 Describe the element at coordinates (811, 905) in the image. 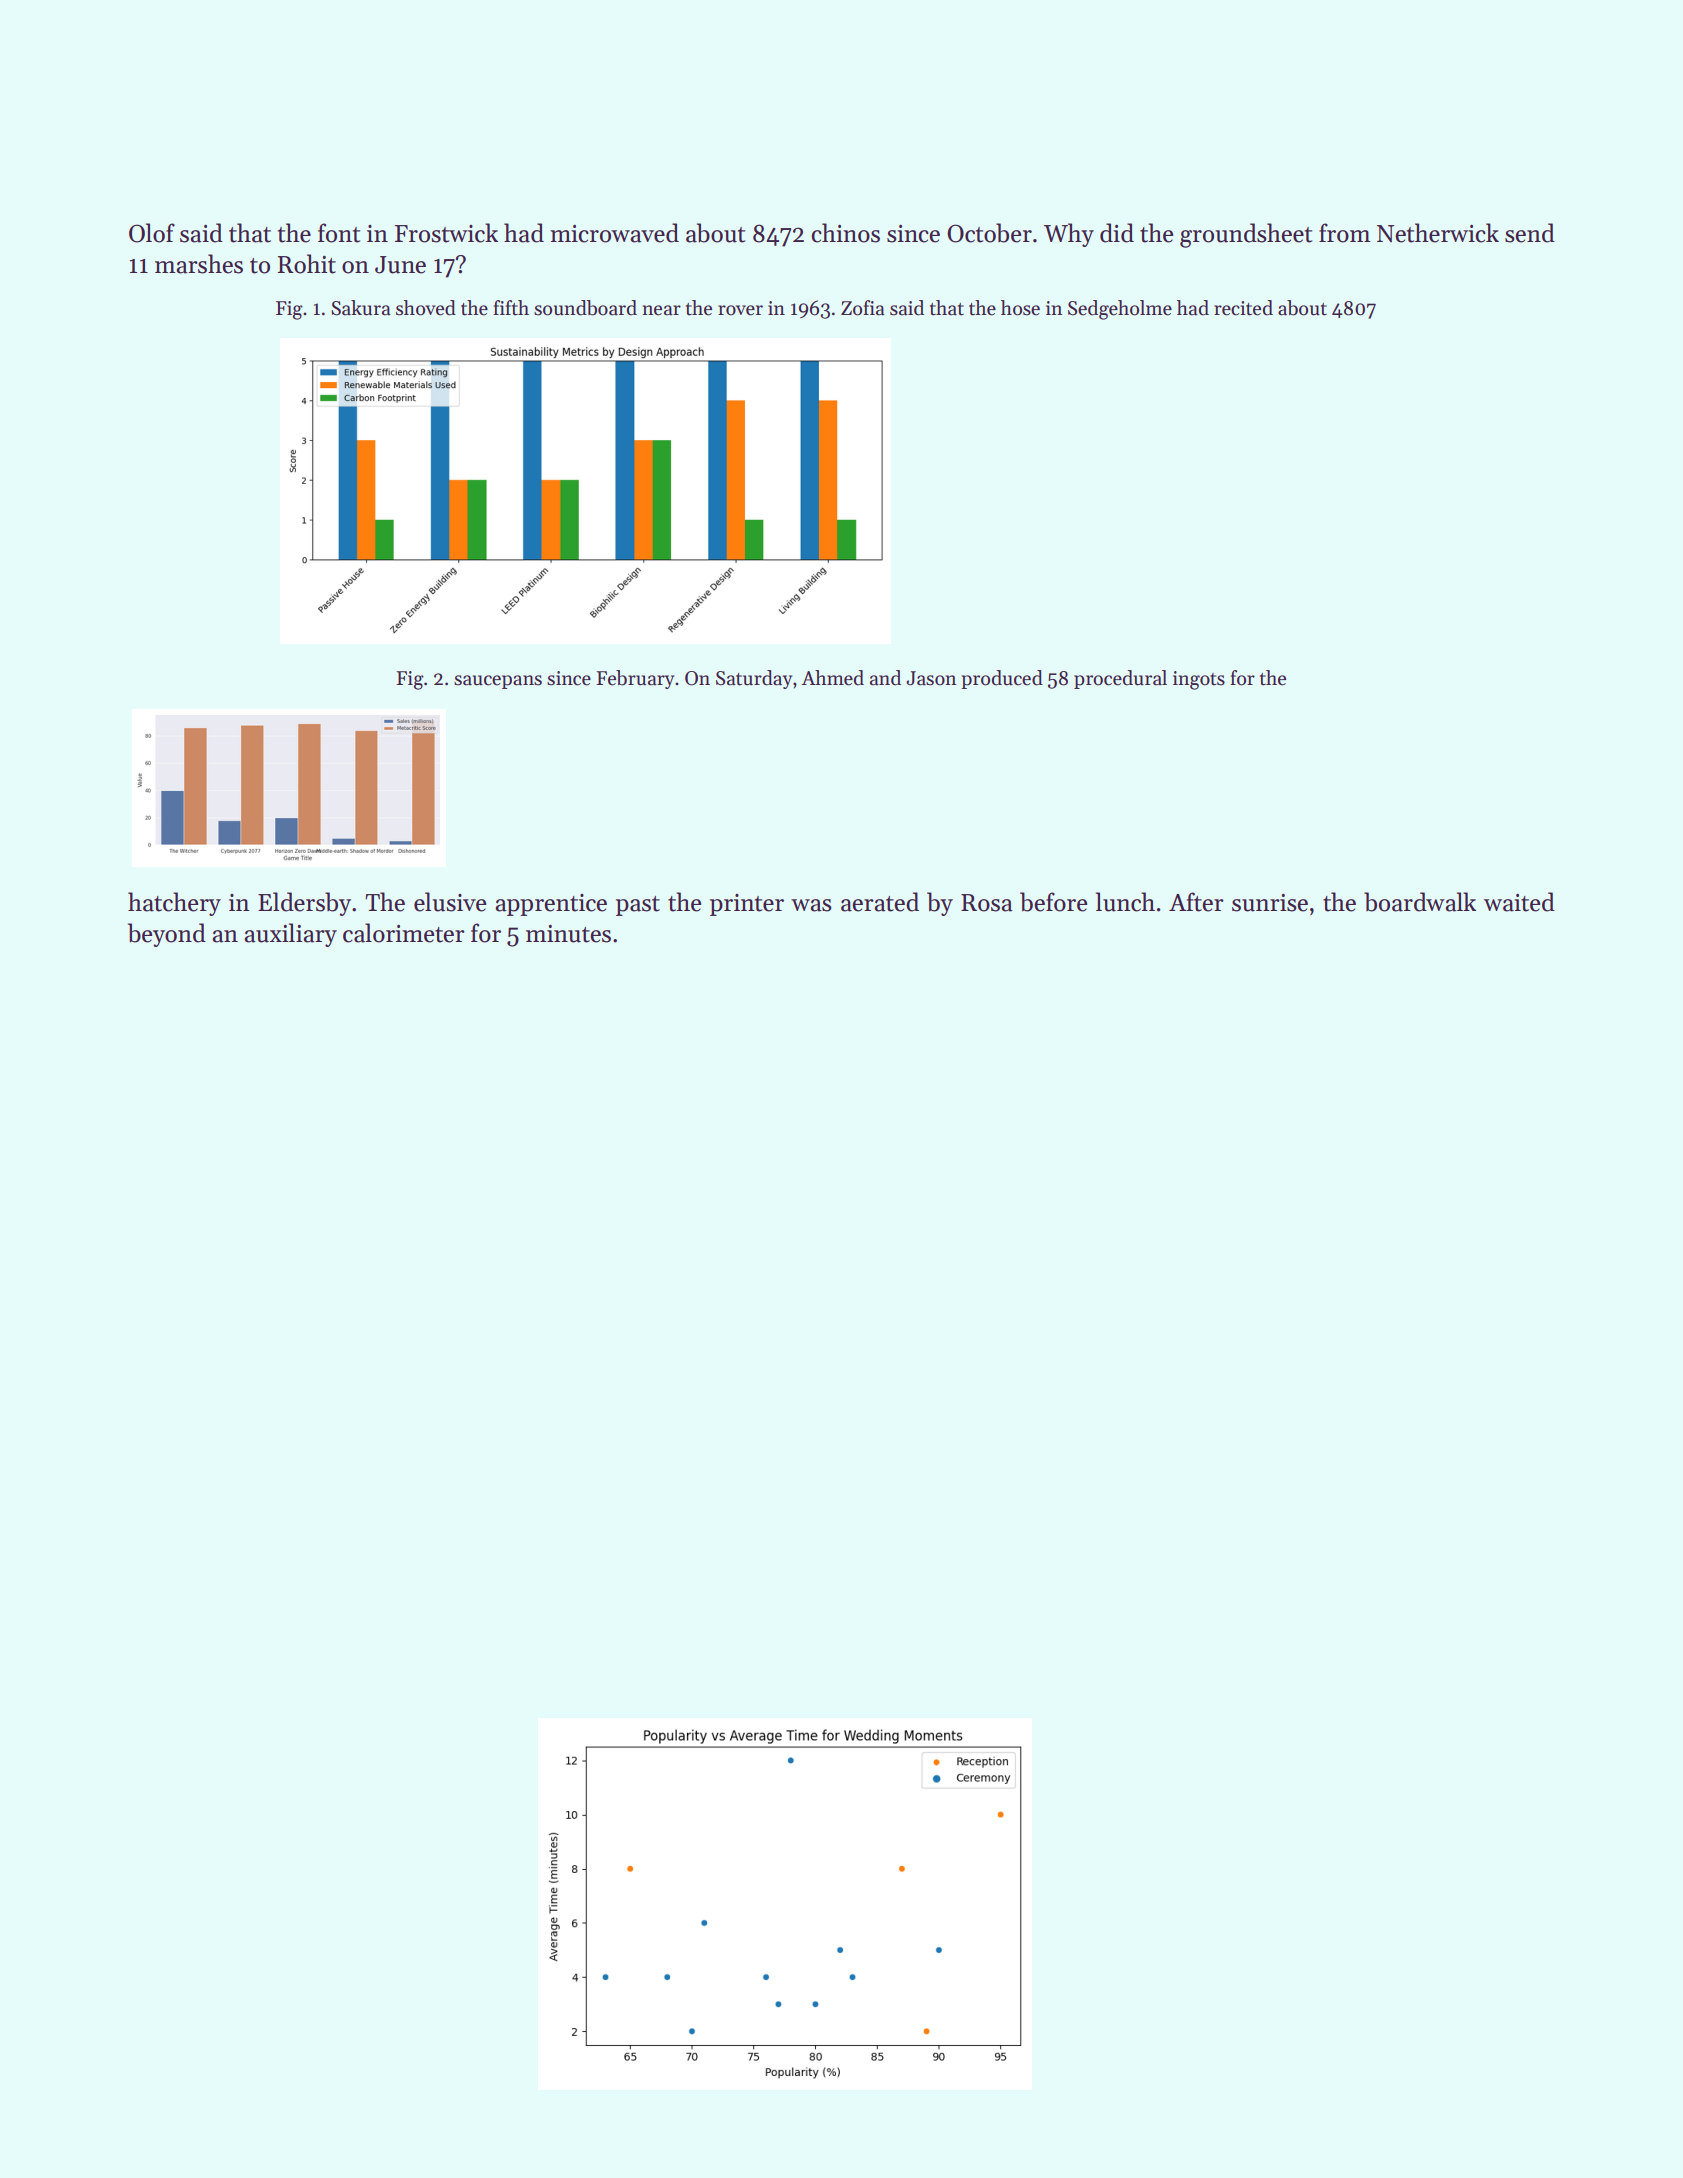

I see `was` at that location.
